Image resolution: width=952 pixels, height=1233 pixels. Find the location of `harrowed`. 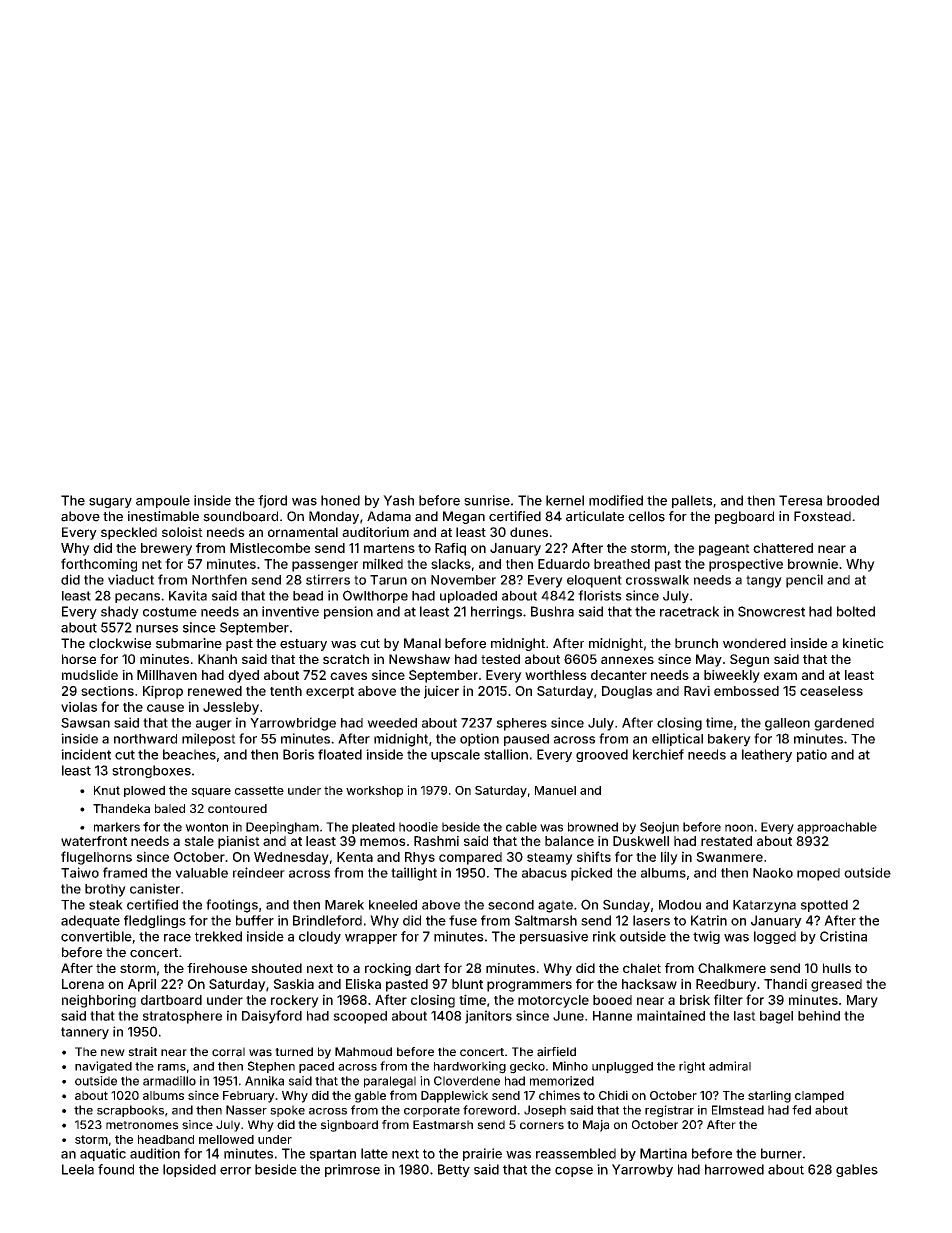

harrowed is located at coordinates (734, 1169).
